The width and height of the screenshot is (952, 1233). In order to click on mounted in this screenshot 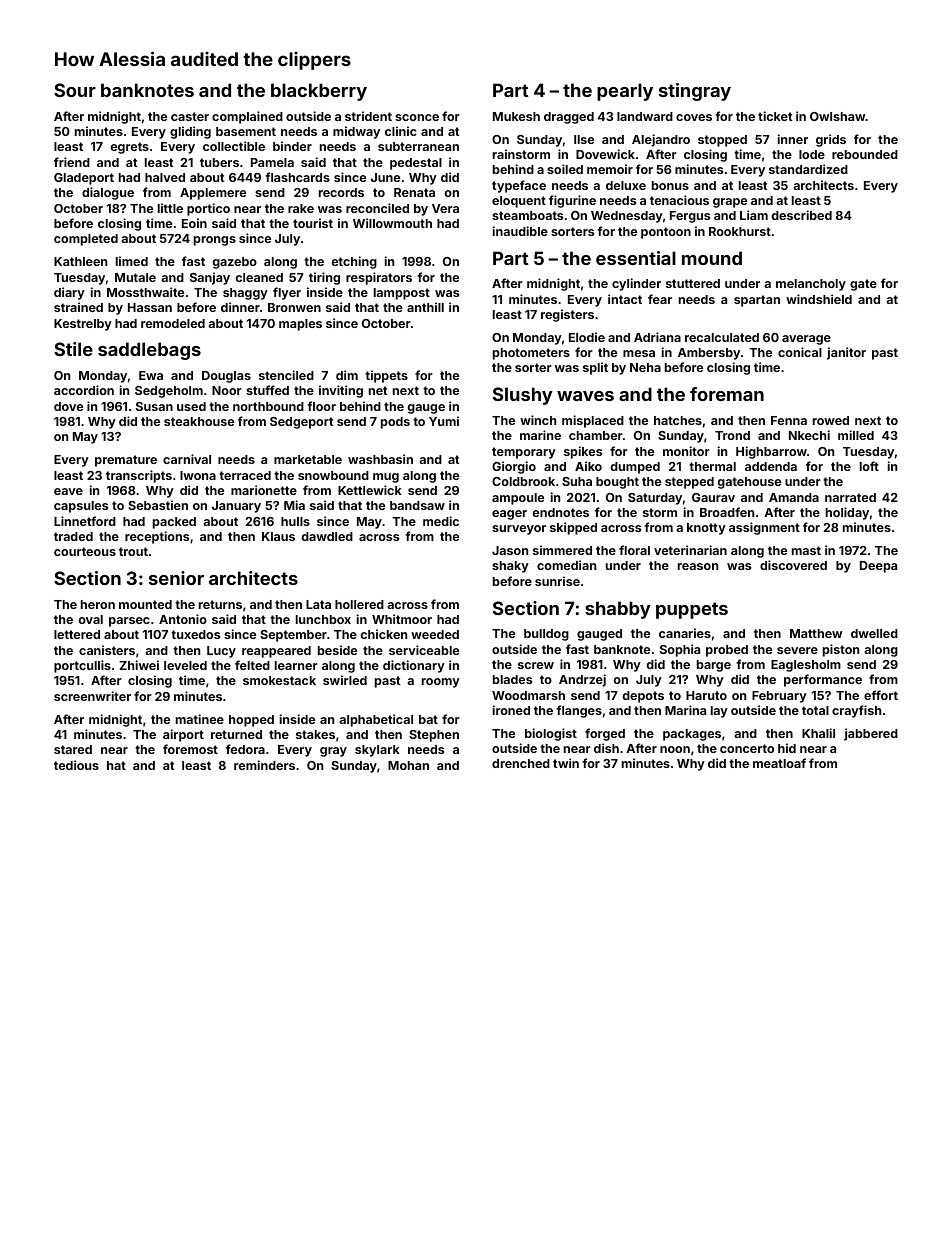, I will do `click(145, 604)`.
